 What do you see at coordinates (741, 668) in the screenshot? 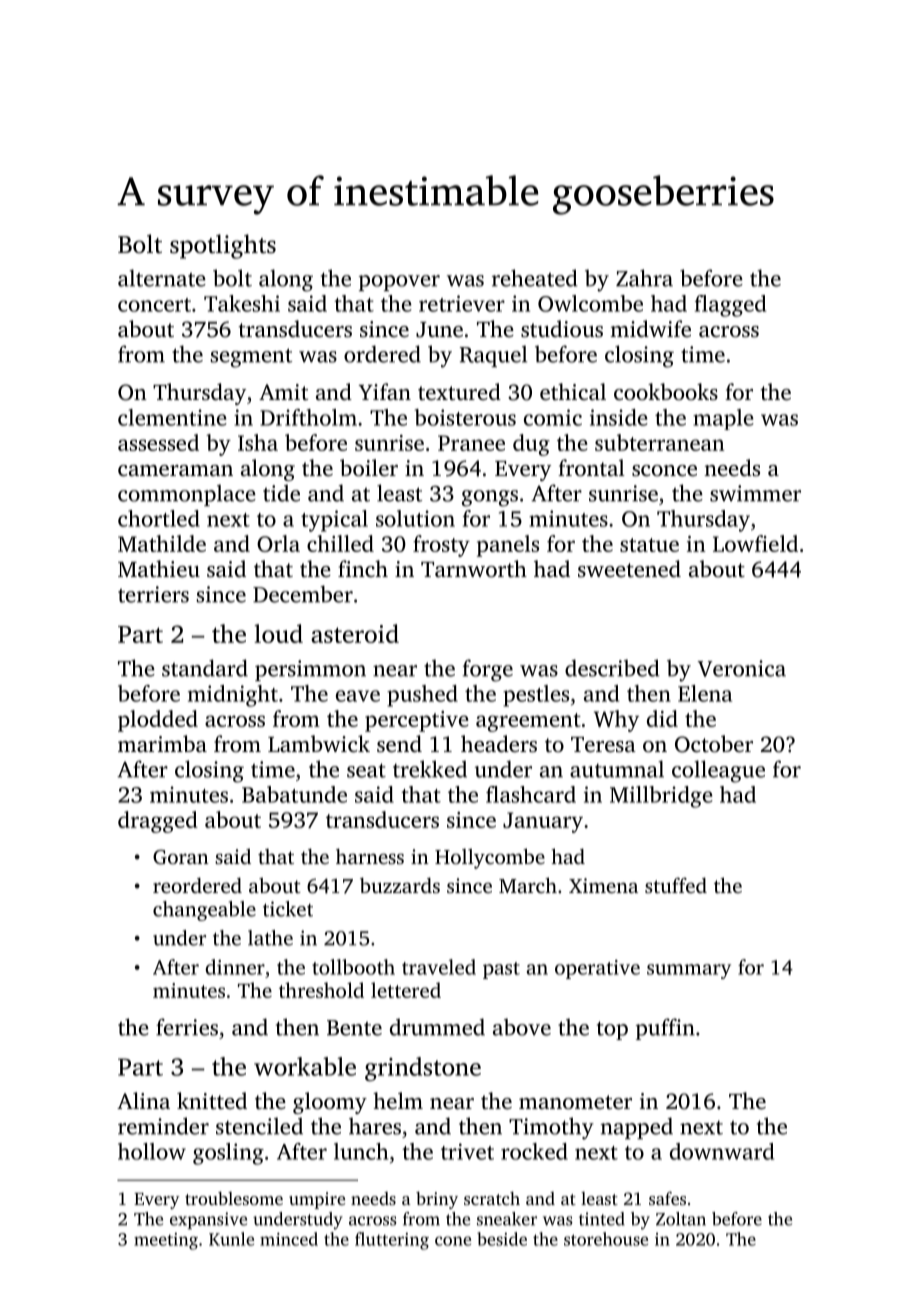
I see `Veronica` at bounding box center [741, 668].
